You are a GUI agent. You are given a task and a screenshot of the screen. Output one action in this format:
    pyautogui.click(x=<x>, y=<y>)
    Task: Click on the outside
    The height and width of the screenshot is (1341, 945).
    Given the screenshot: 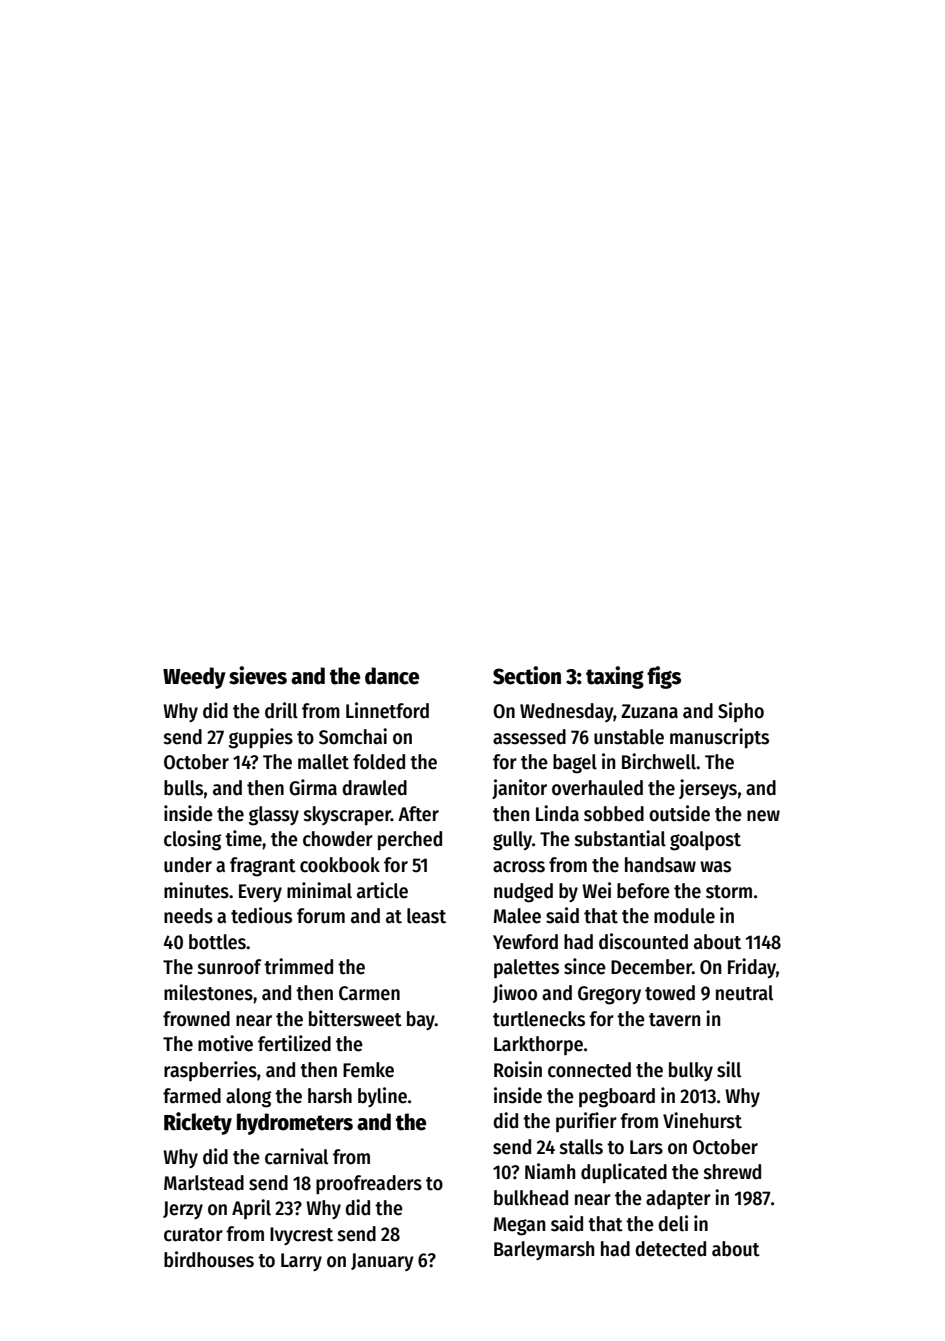 What is the action you would take?
    pyautogui.click(x=679, y=813)
